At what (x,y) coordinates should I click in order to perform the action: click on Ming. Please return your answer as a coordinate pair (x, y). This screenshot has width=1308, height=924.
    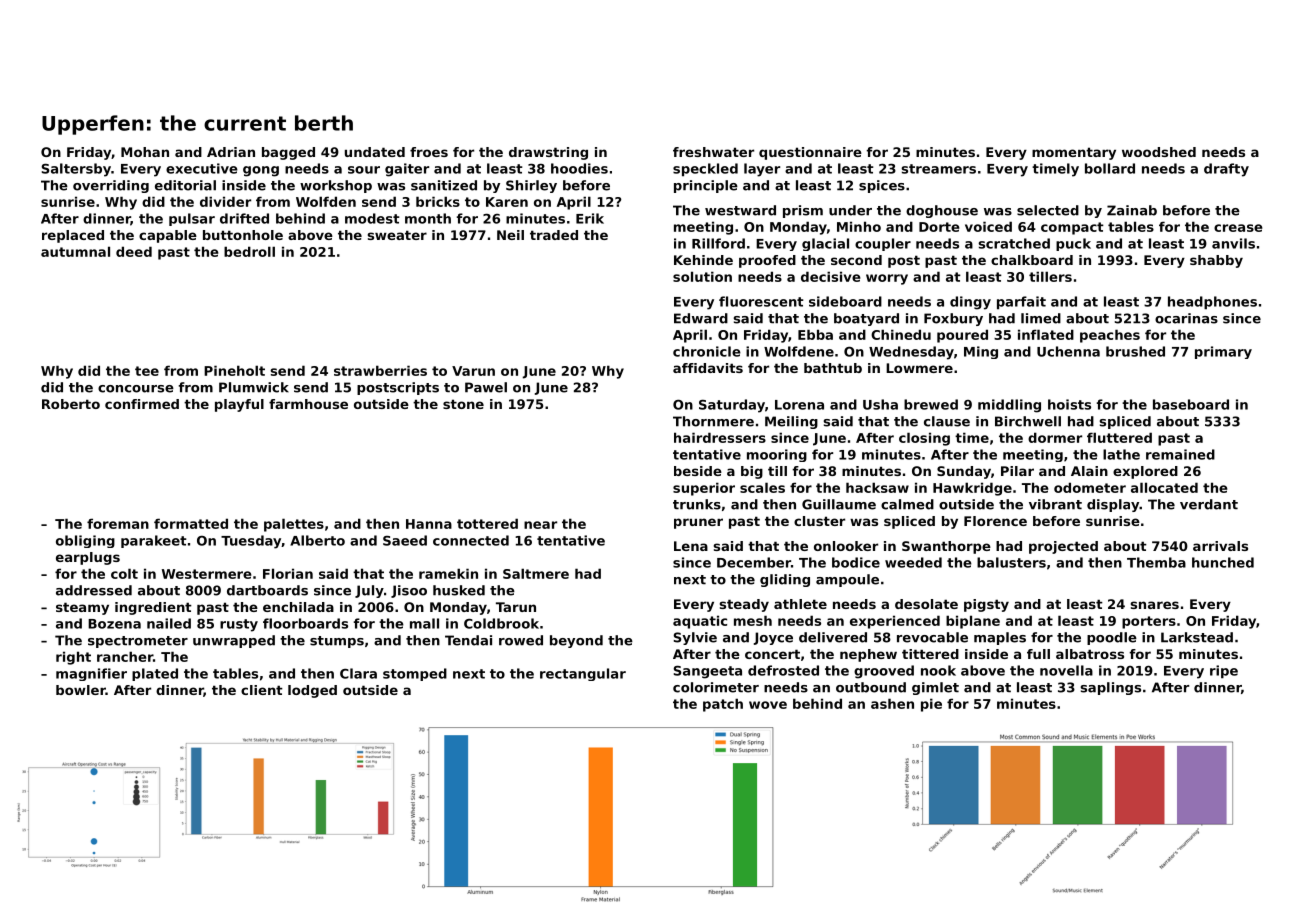
    Looking at the image, I should click on (981, 352).
